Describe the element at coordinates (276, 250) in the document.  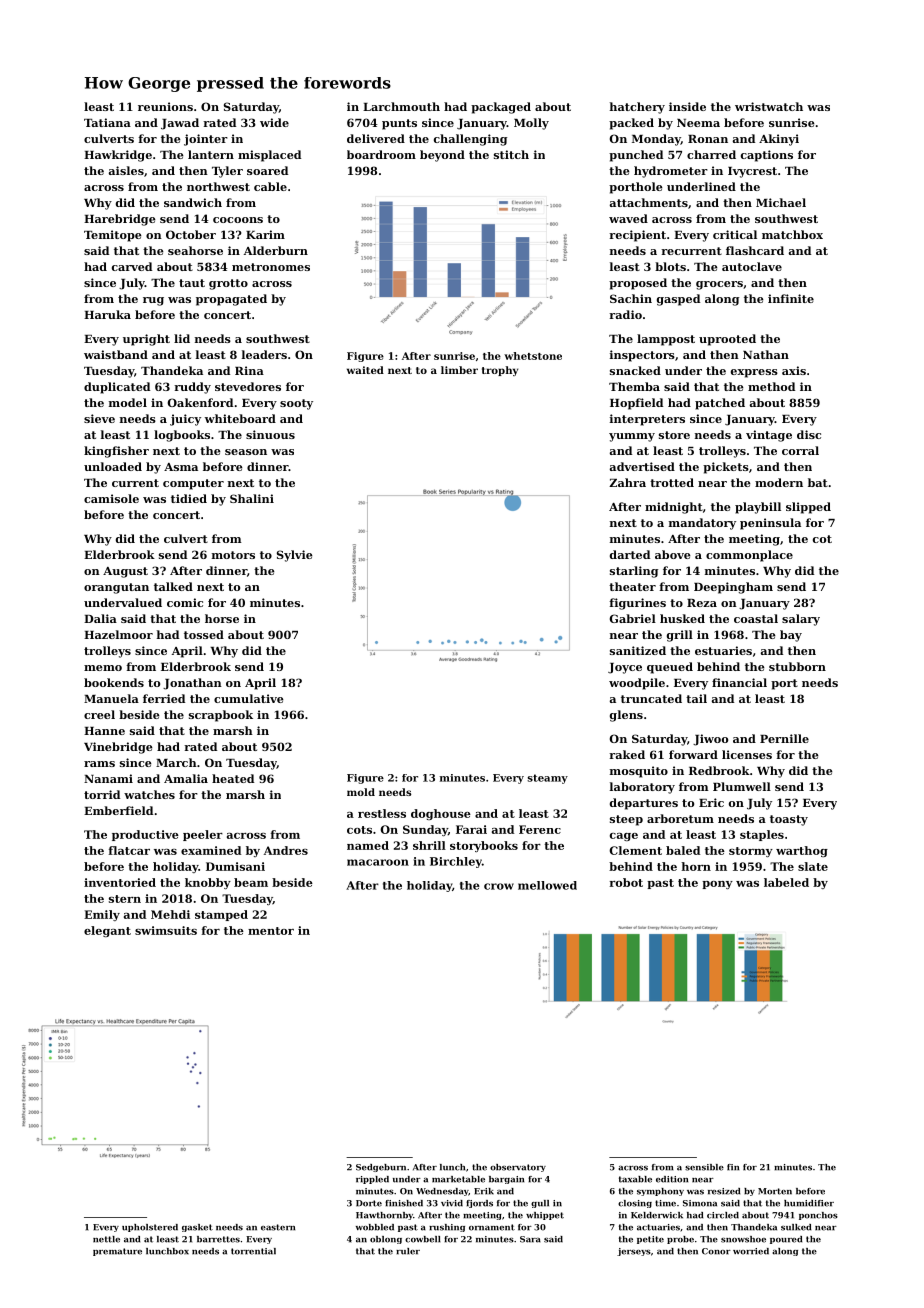
I see `Alderburn` at that location.
